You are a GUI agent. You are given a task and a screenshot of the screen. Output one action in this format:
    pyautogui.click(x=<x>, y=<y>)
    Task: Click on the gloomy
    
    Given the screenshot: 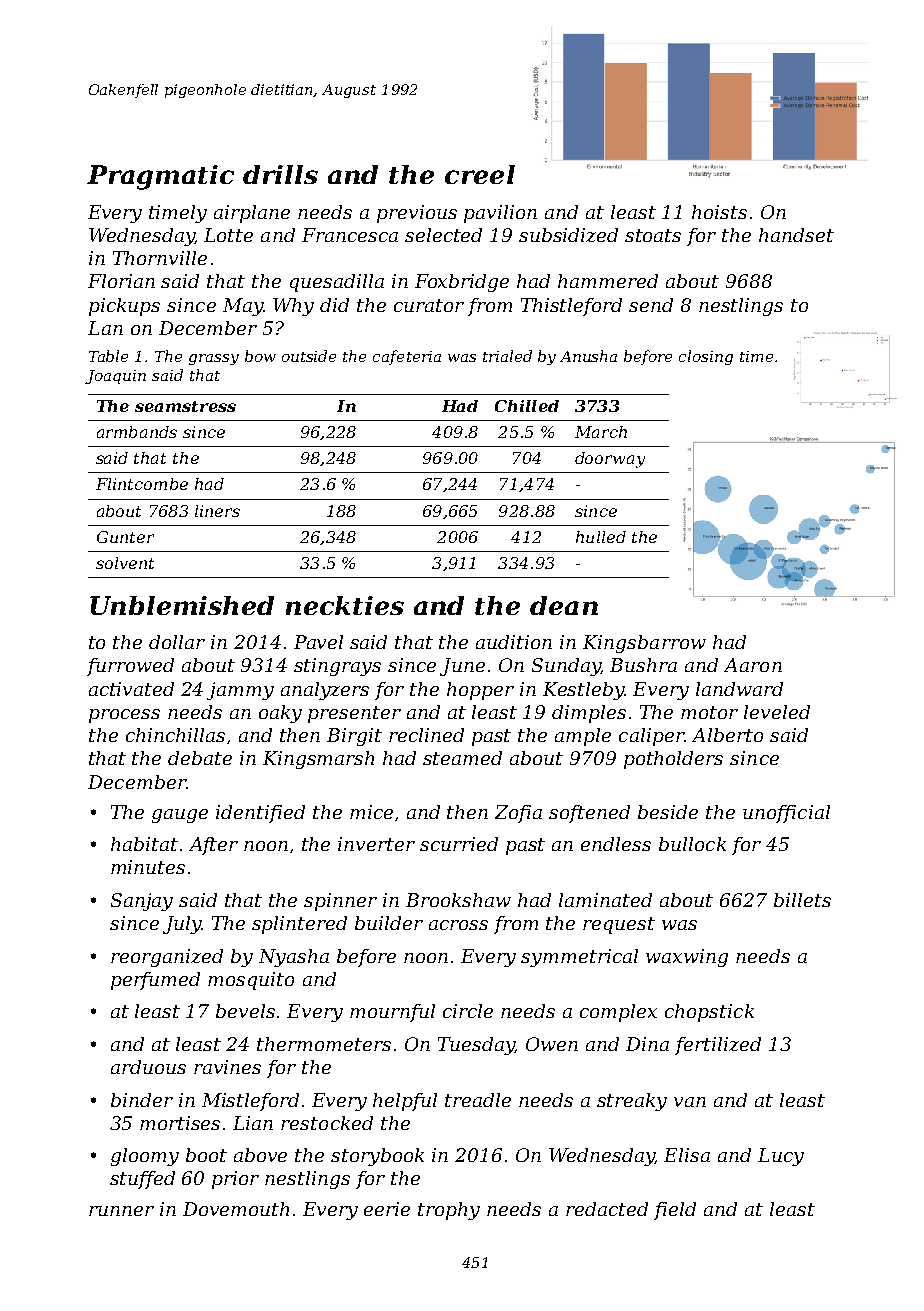 What is the action you would take?
    pyautogui.click(x=145, y=1157)
